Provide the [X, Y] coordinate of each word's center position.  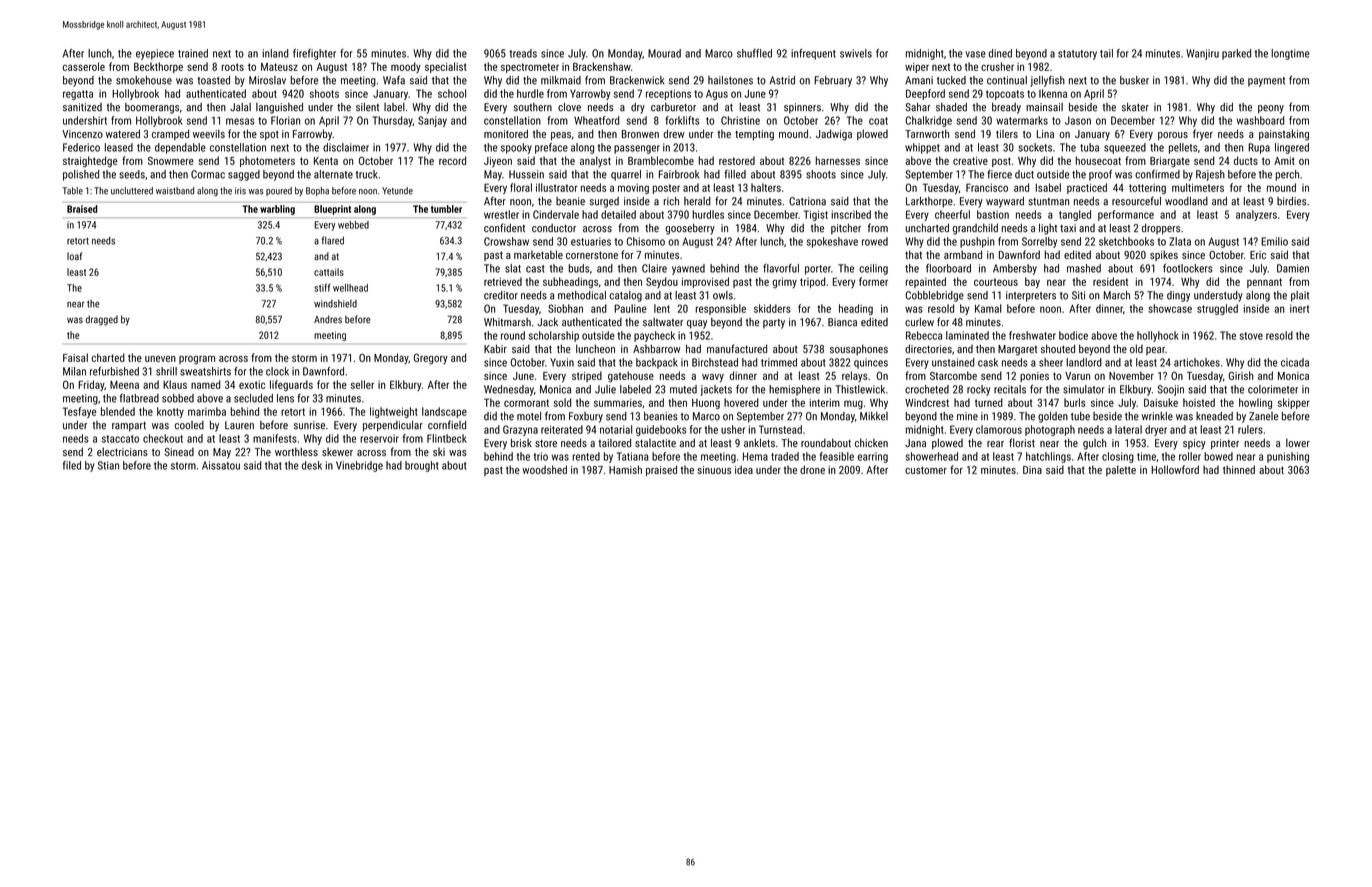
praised [661, 470]
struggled [1217, 309]
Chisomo [646, 241]
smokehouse [144, 80]
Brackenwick [637, 80]
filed [72, 465]
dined [1000, 53]
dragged [101, 320]
